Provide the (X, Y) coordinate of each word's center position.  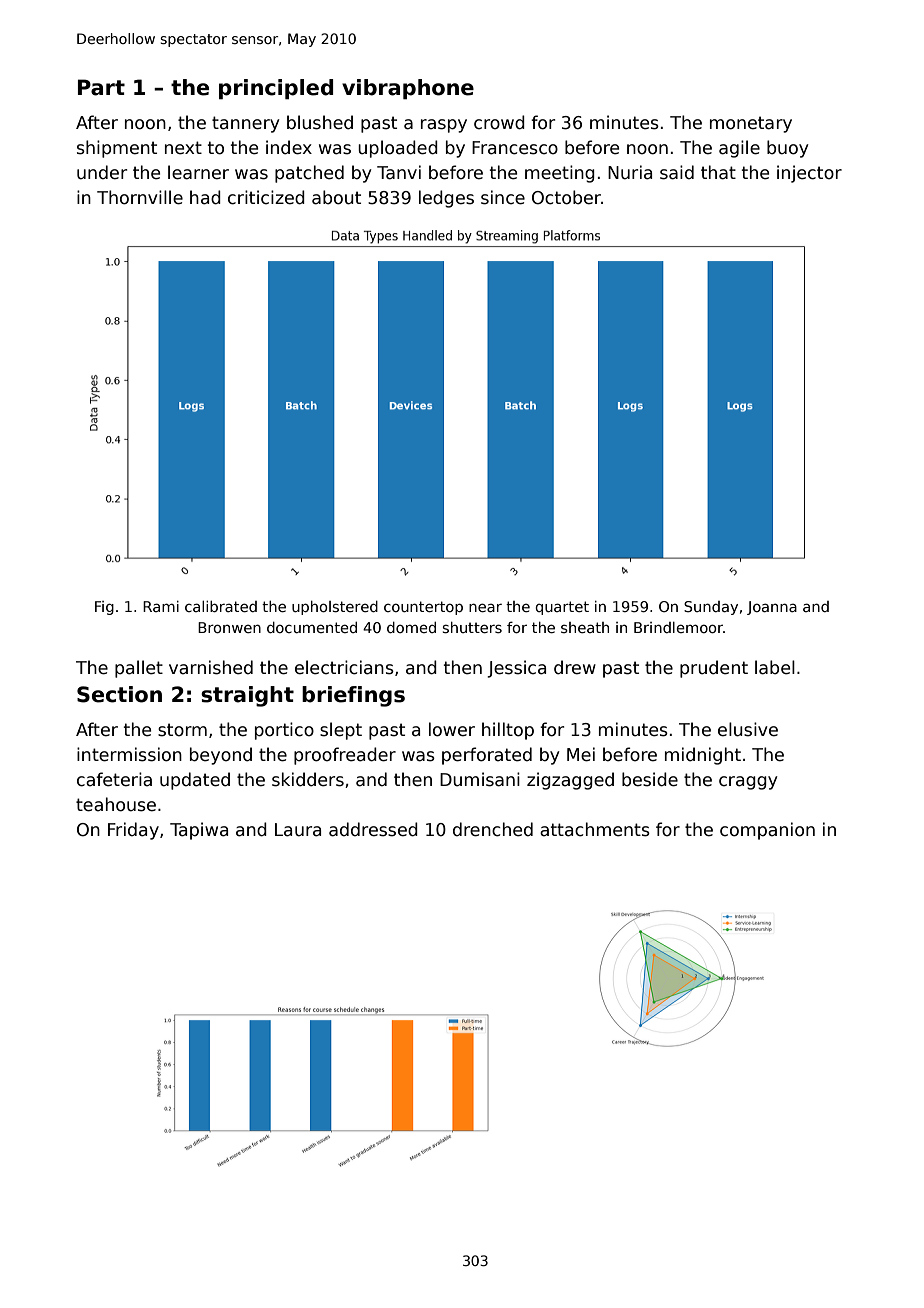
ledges (446, 199)
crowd (499, 122)
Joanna (772, 608)
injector (809, 174)
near (485, 607)
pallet (139, 669)
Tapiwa (199, 831)
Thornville (140, 197)
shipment (117, 149)
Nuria (630, 172)
